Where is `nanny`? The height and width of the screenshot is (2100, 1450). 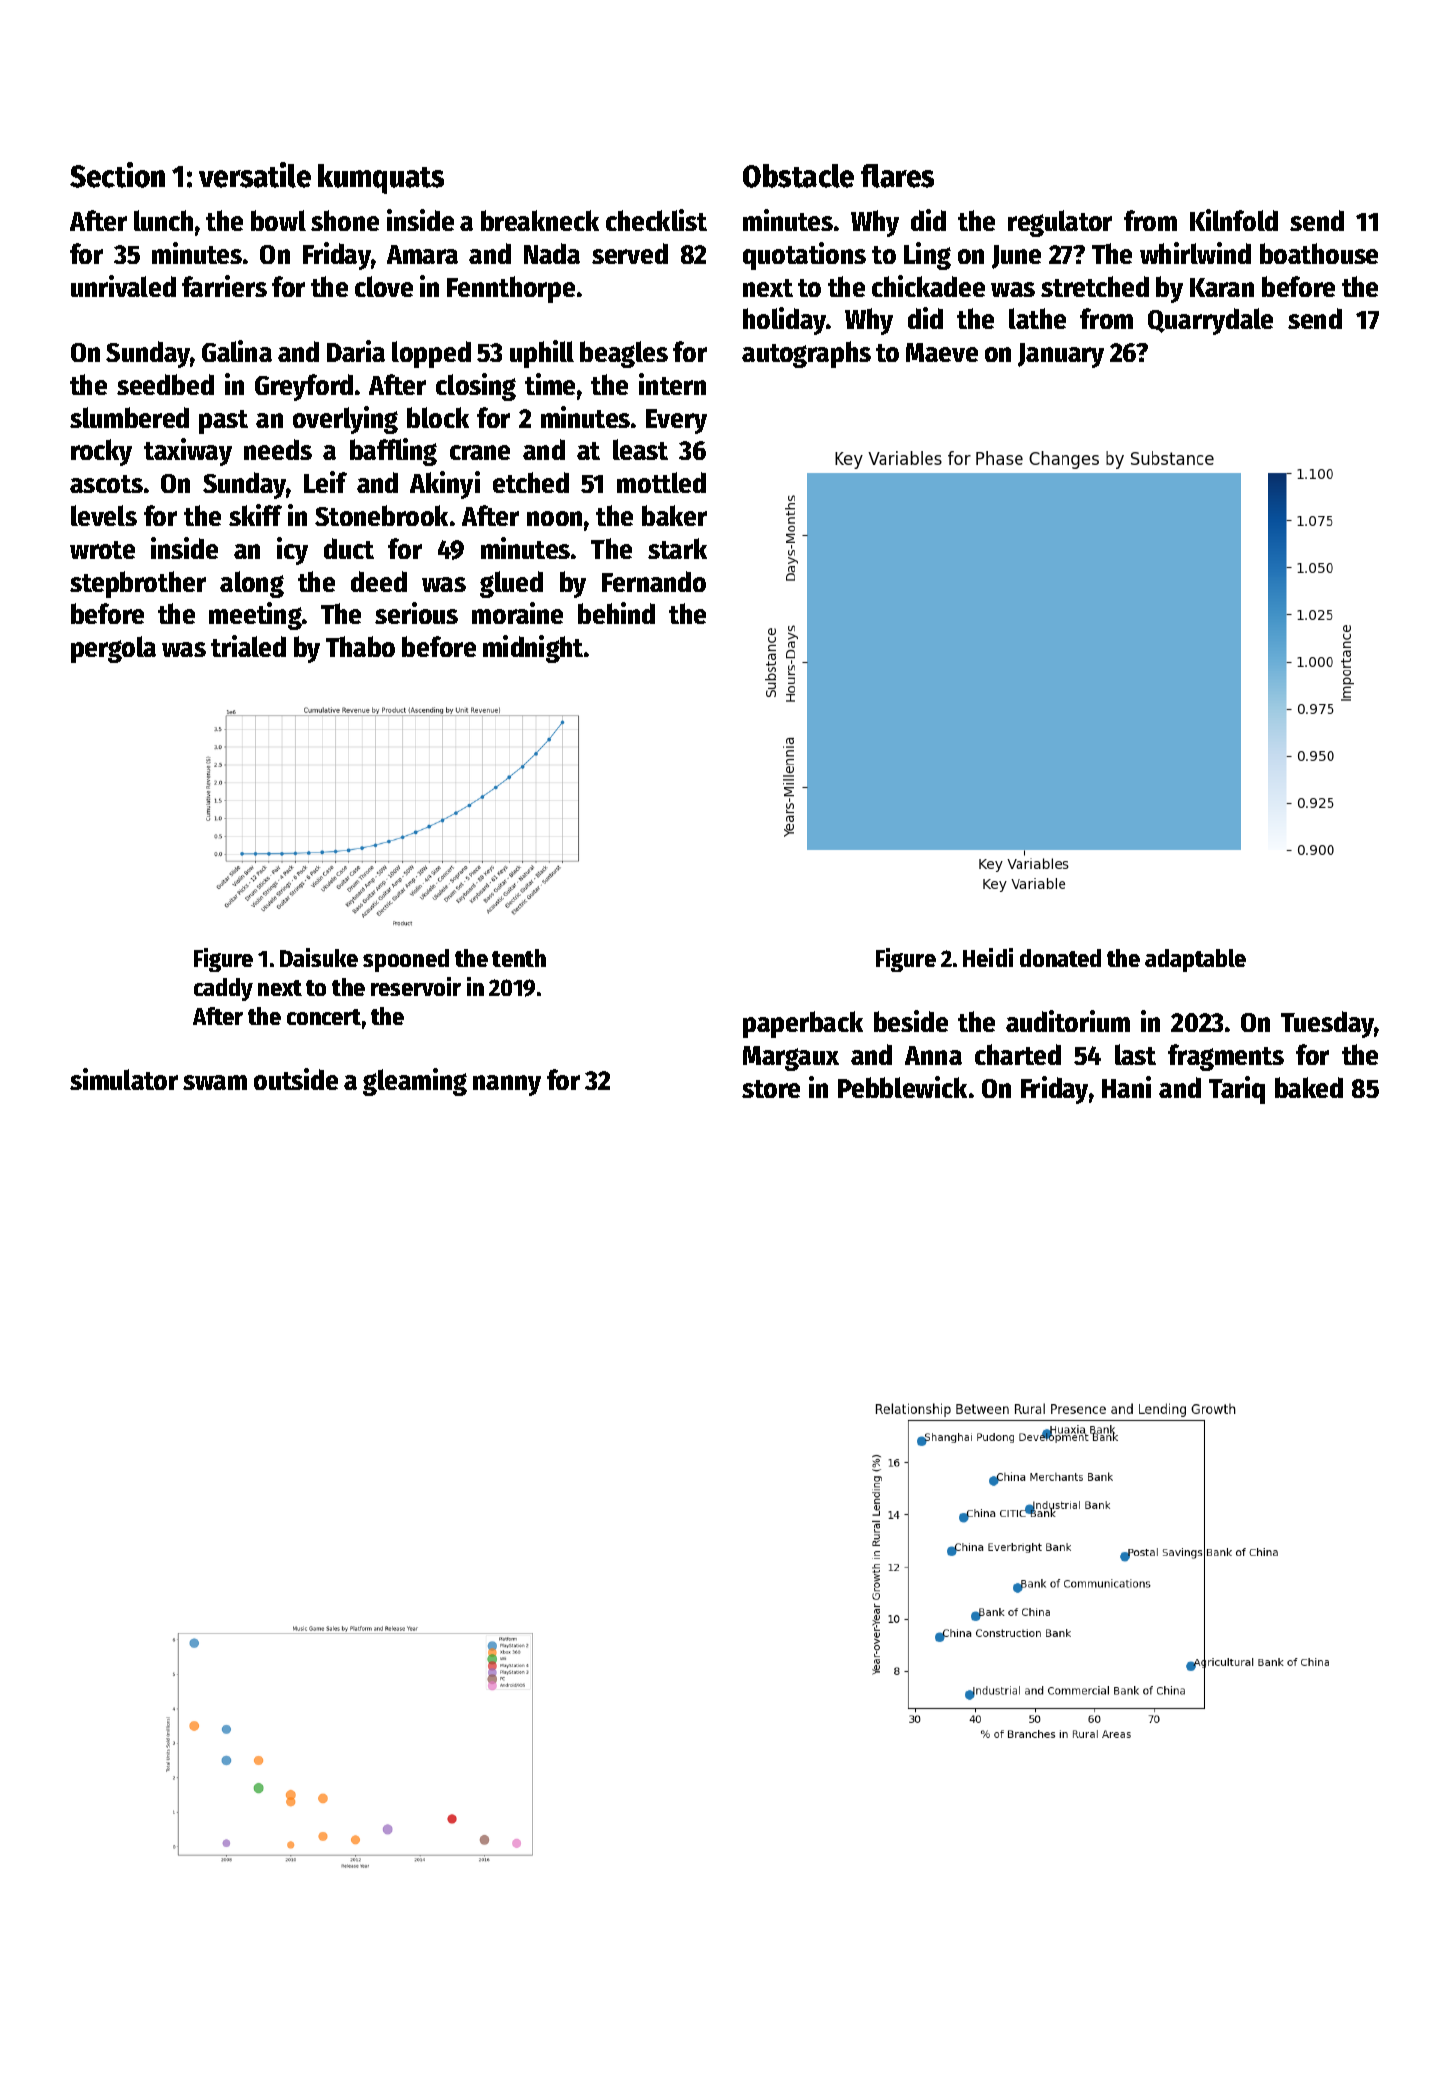 nanny is located at coordinates (507, 1085).
